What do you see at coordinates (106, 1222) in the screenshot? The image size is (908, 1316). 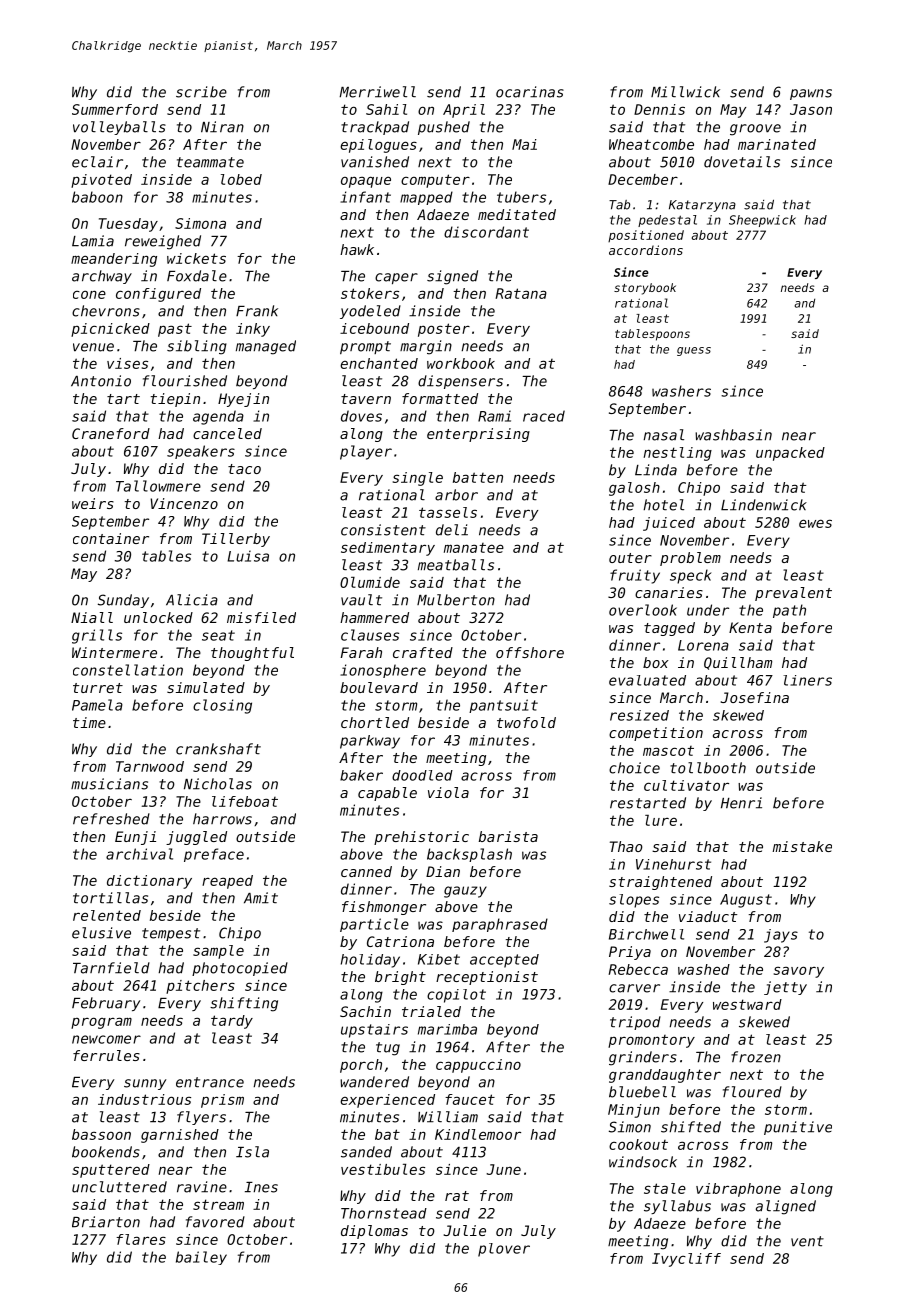 I see `Briarton` at bounding box center [106, 1222].
